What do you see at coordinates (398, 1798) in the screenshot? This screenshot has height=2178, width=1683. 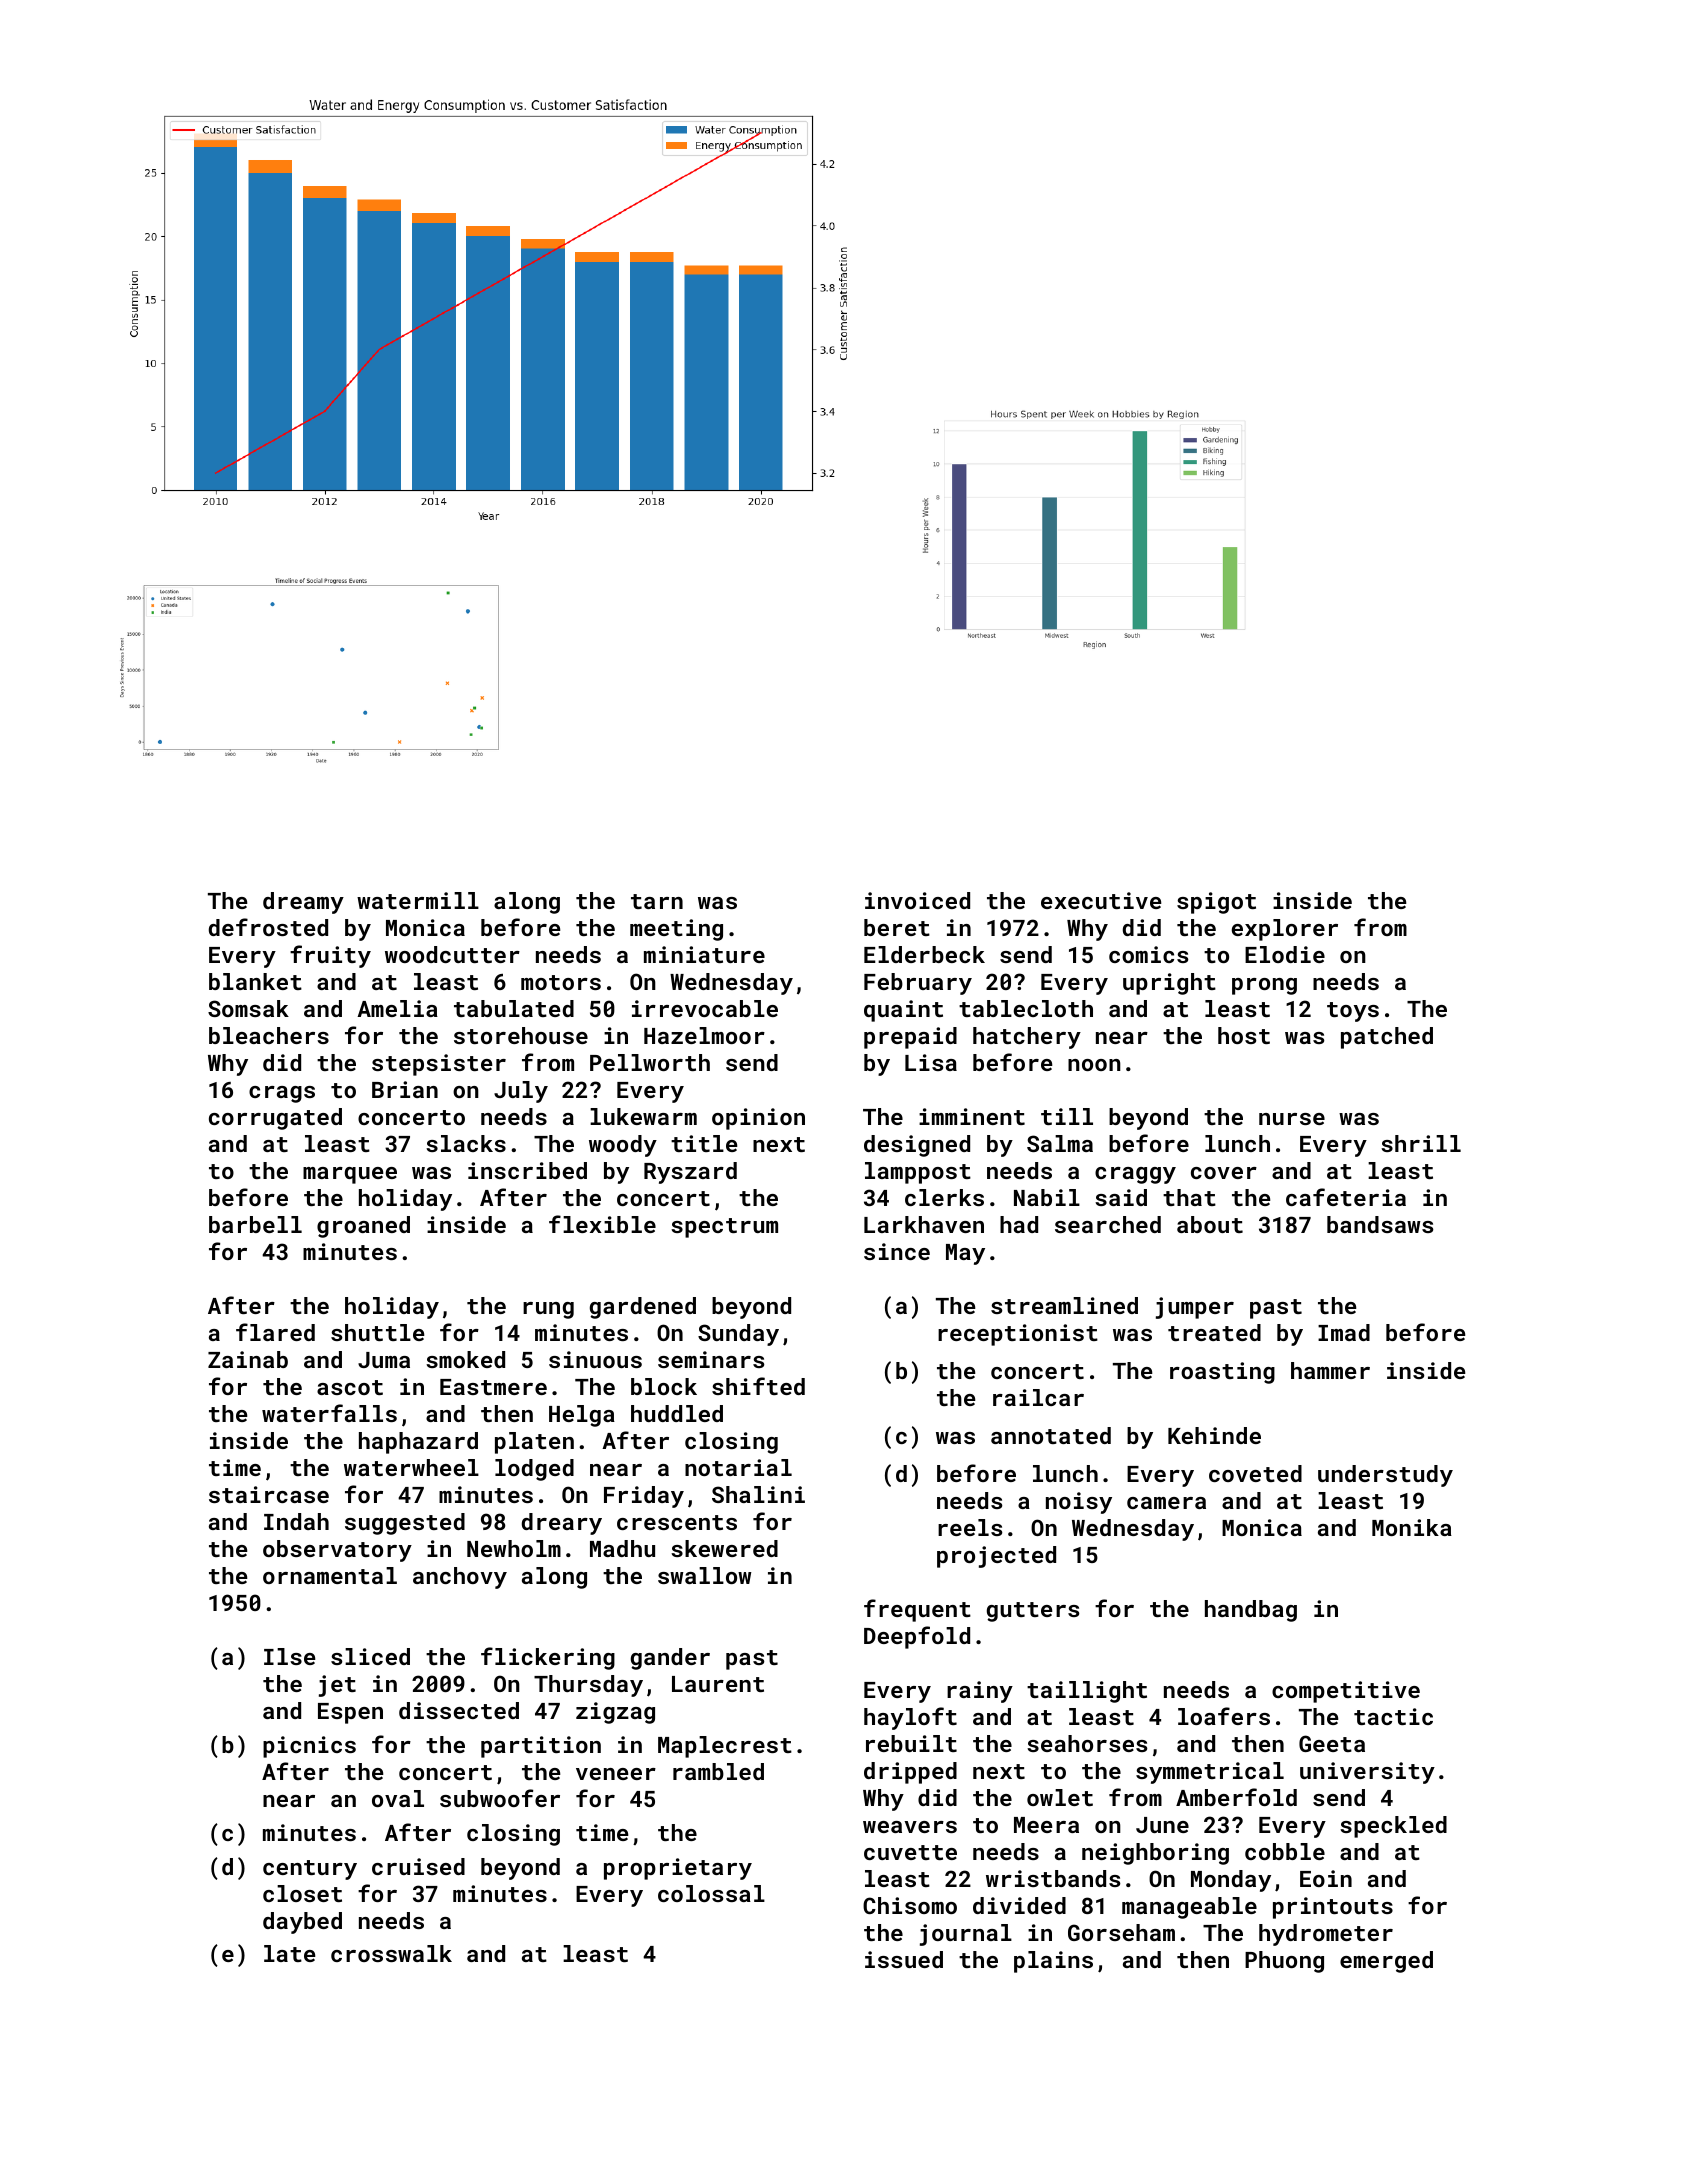 I see `oval` at bounding box center [398, 1798].
